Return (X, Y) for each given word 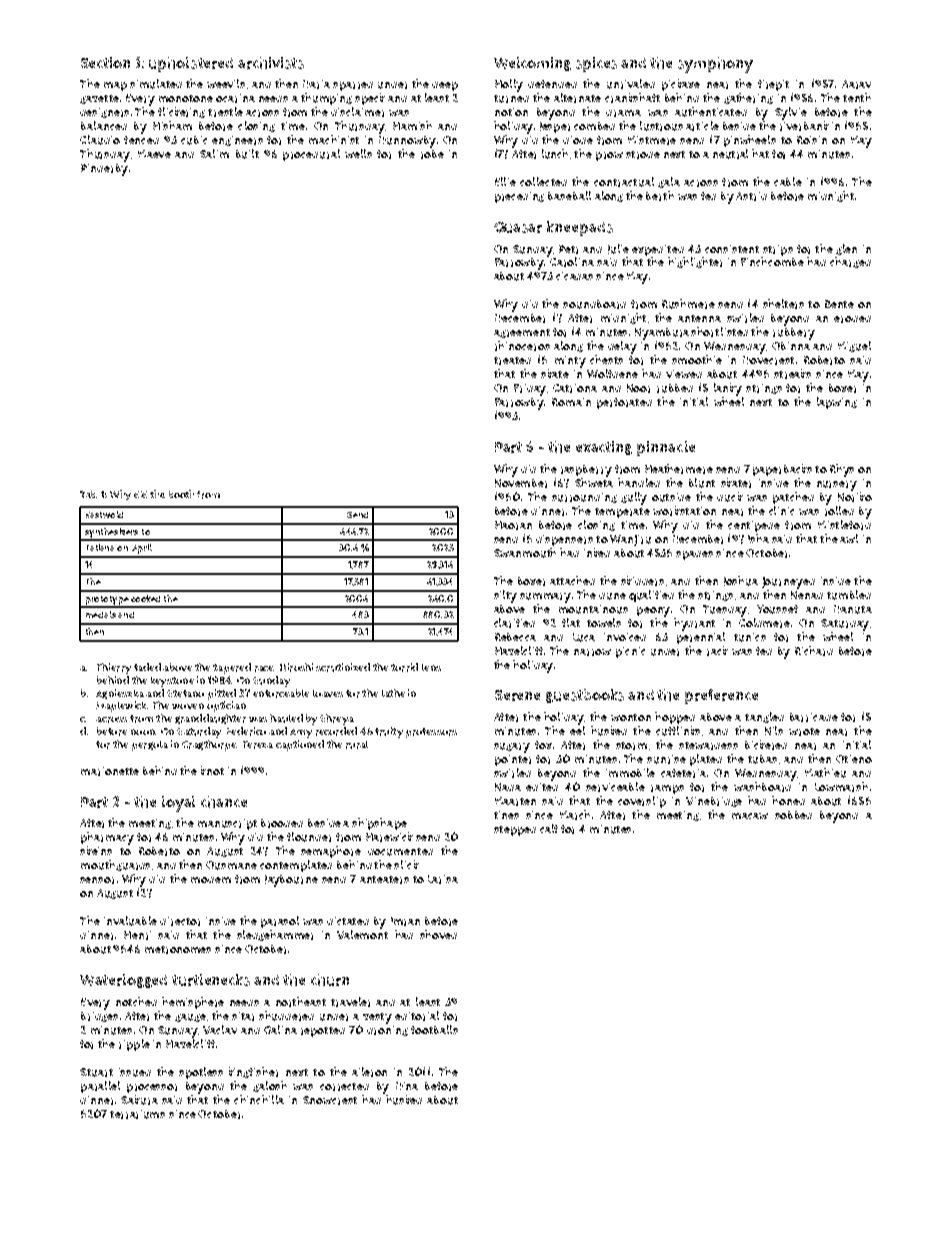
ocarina (235, 98)
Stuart (96, 1072)
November (521, 483)
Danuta (853, 609)
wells (358, 153)
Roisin (812, 140)
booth (181, 494)
